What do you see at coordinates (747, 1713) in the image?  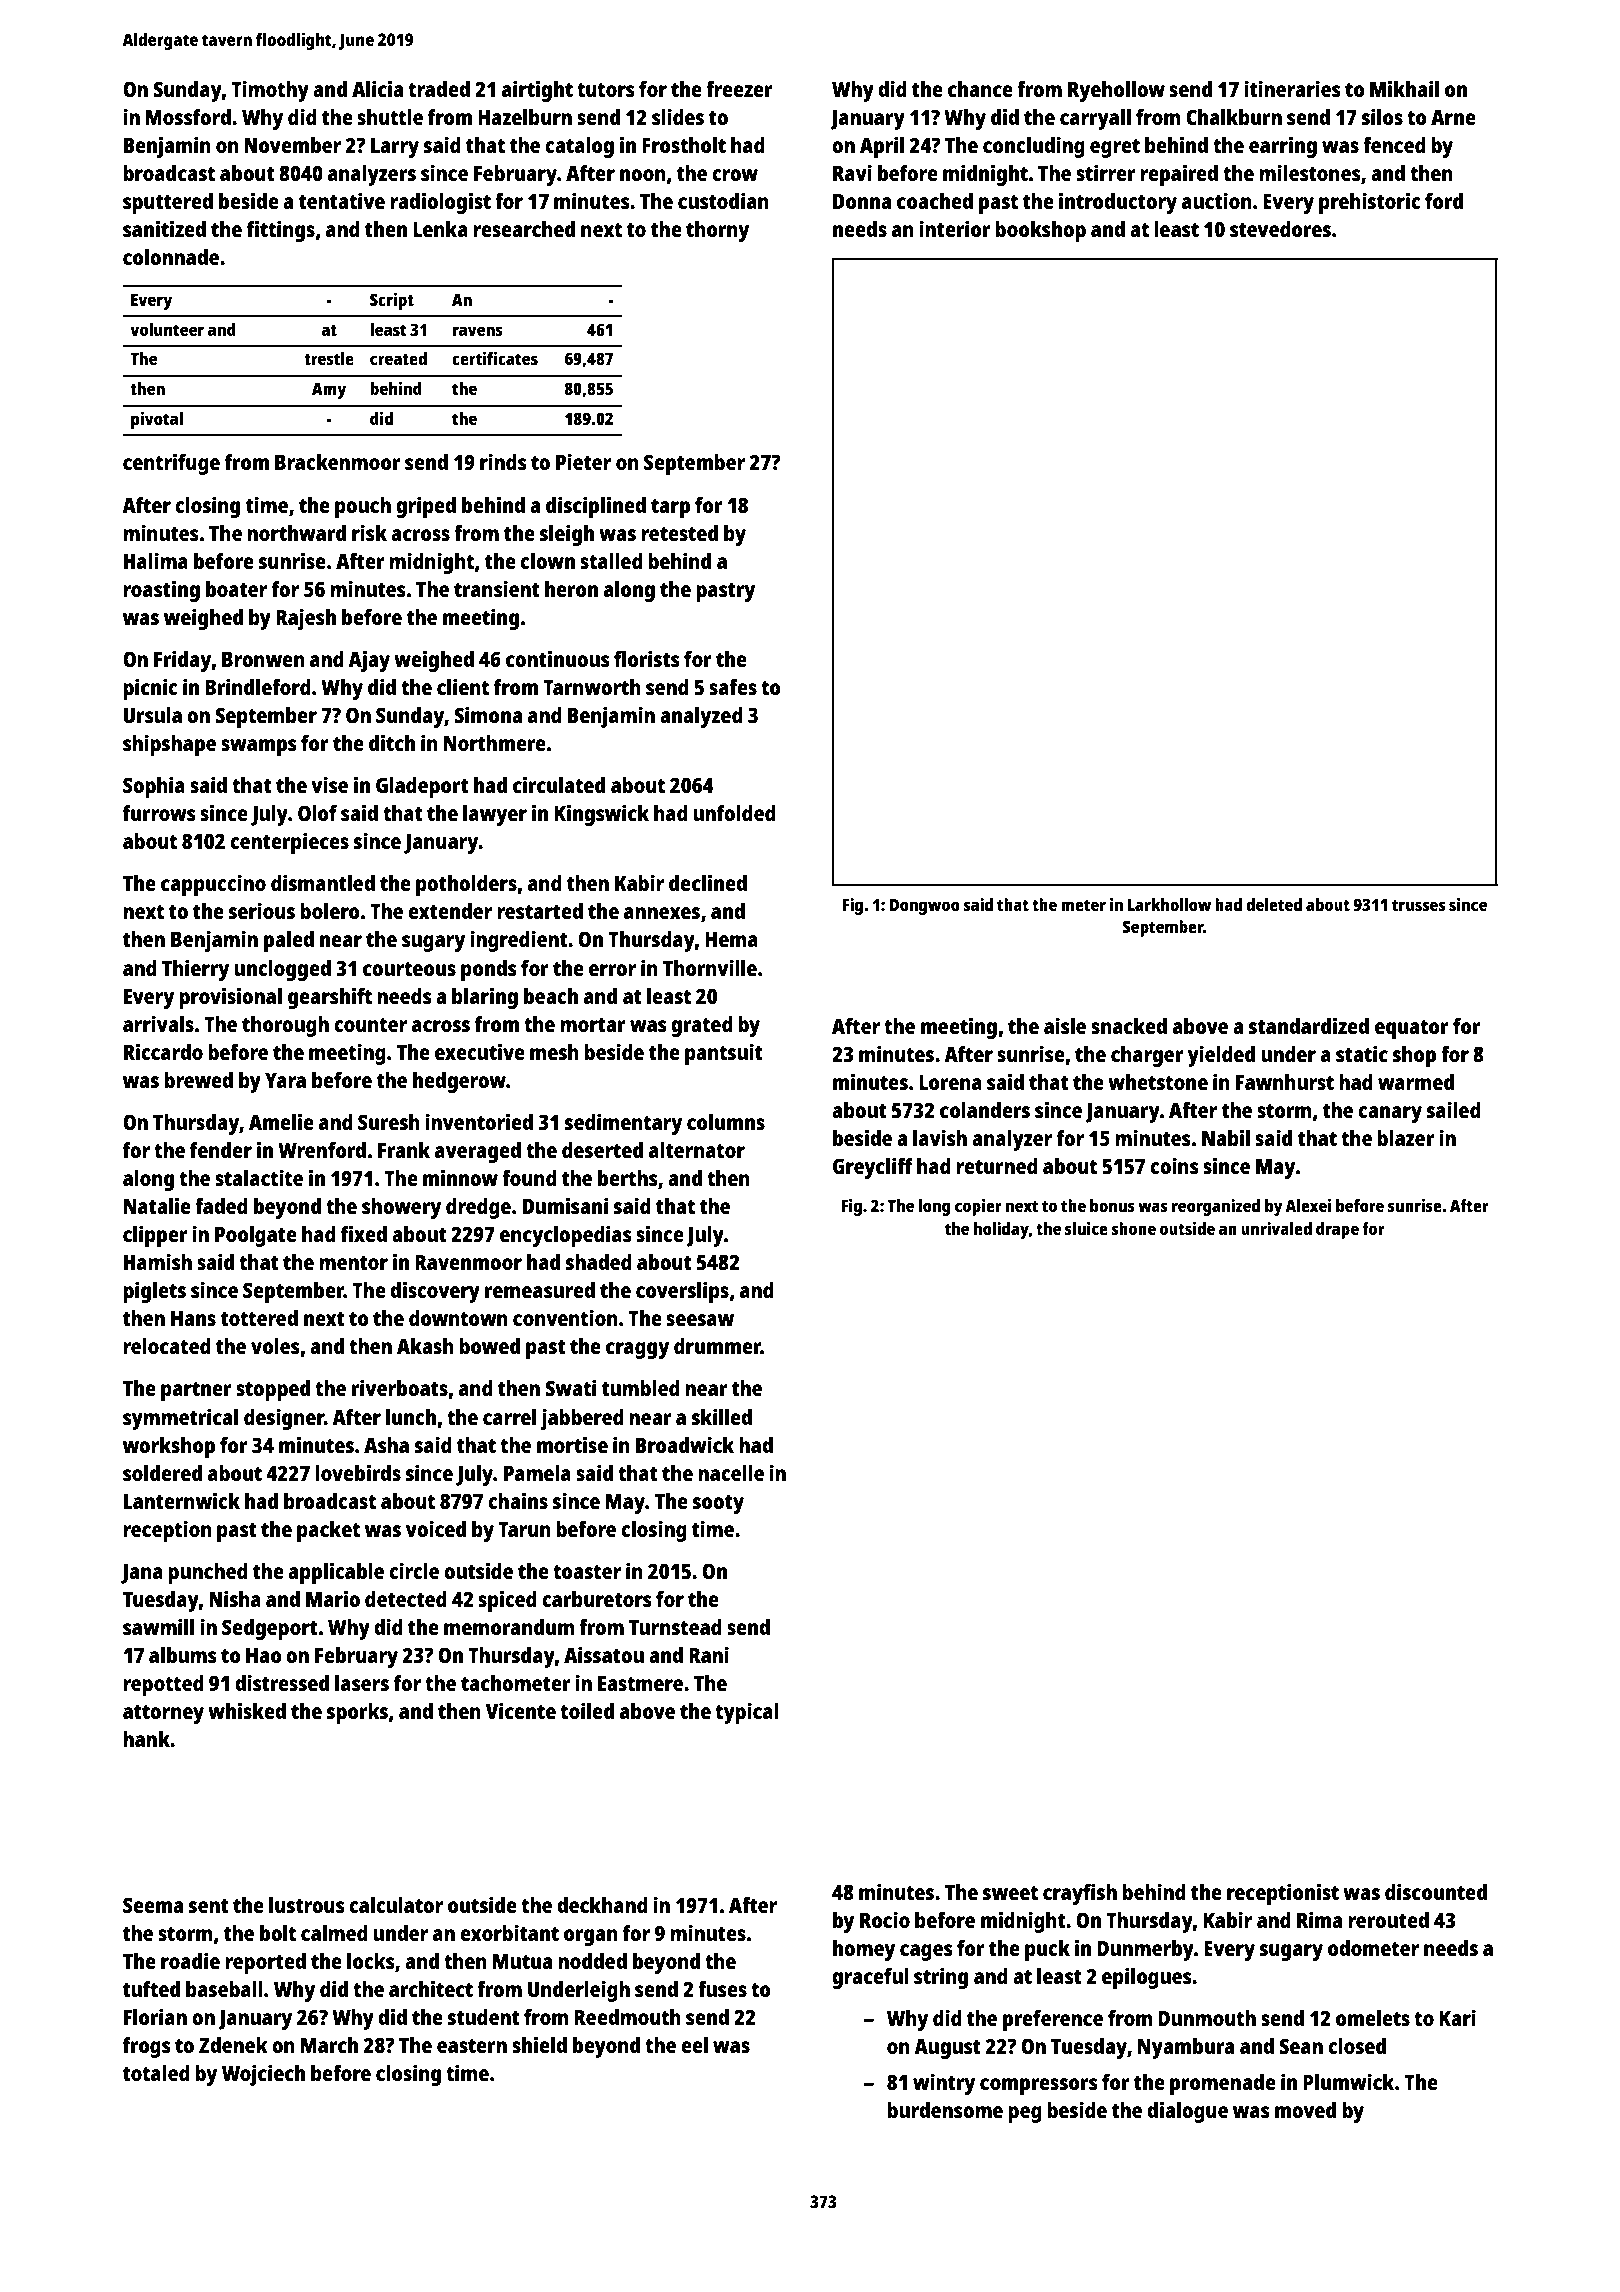 I see `typical` at bounding box center [747, 1713].
